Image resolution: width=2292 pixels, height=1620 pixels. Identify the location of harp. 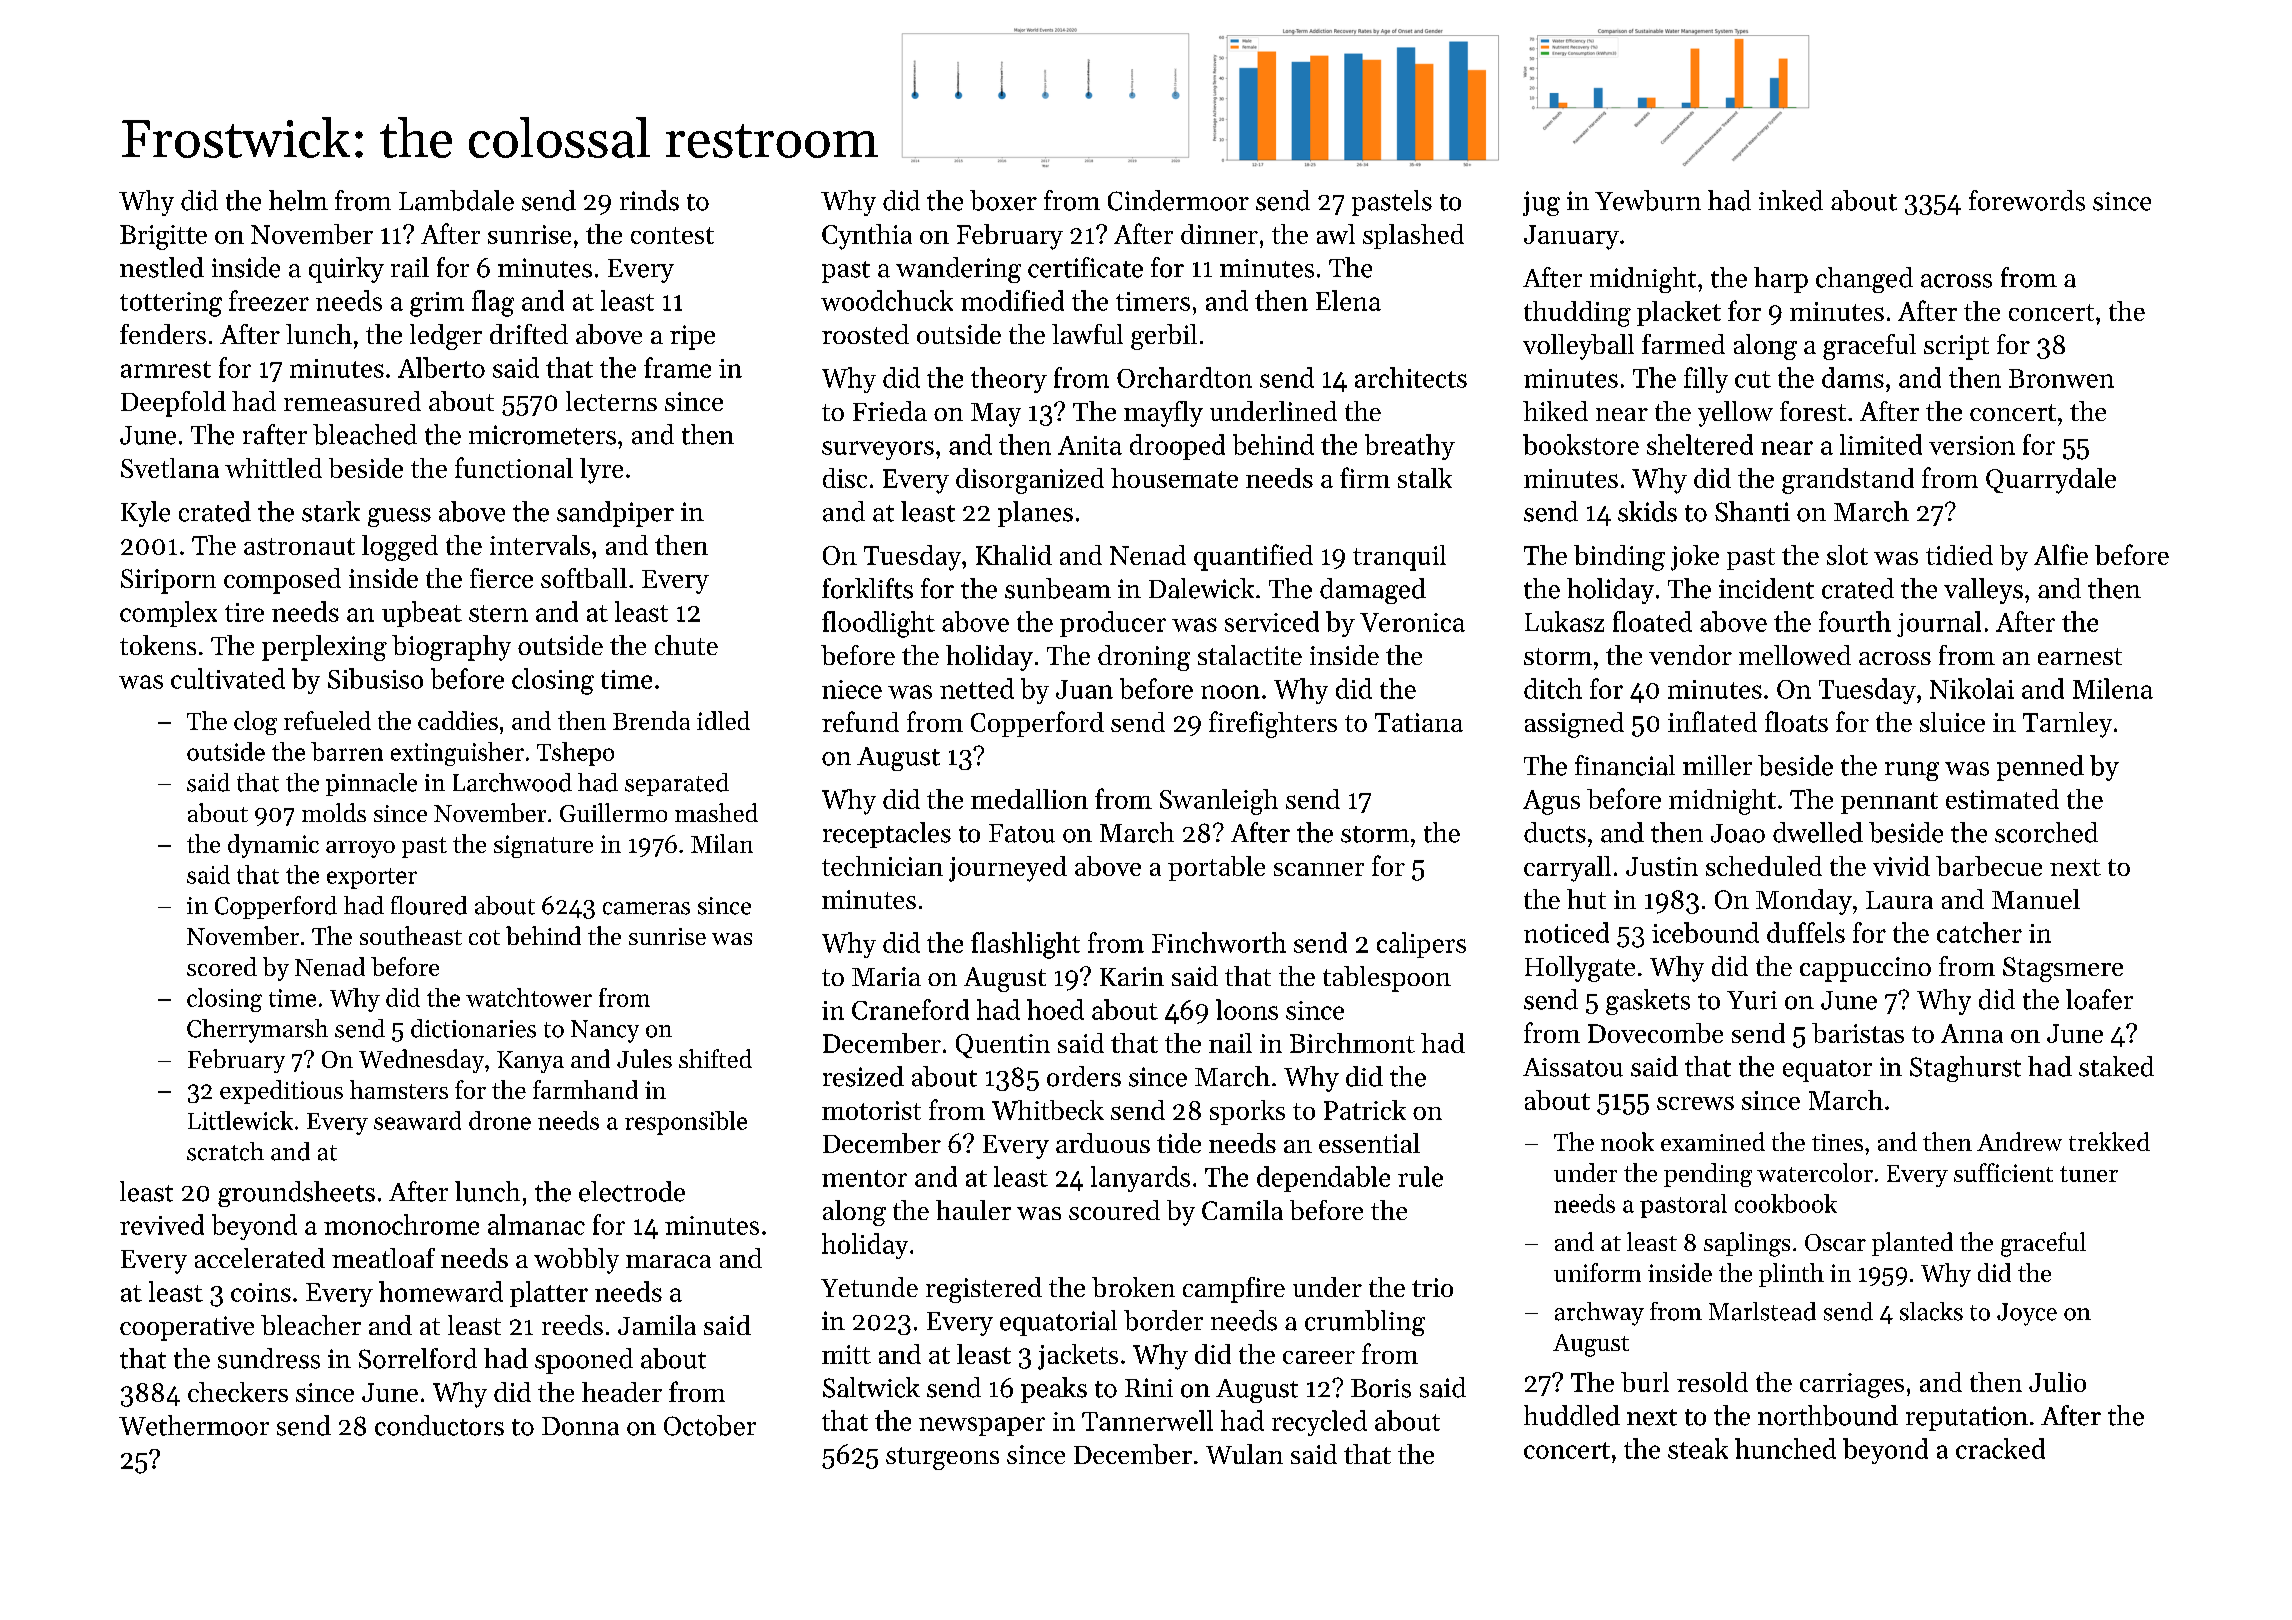
(1781, 280).
